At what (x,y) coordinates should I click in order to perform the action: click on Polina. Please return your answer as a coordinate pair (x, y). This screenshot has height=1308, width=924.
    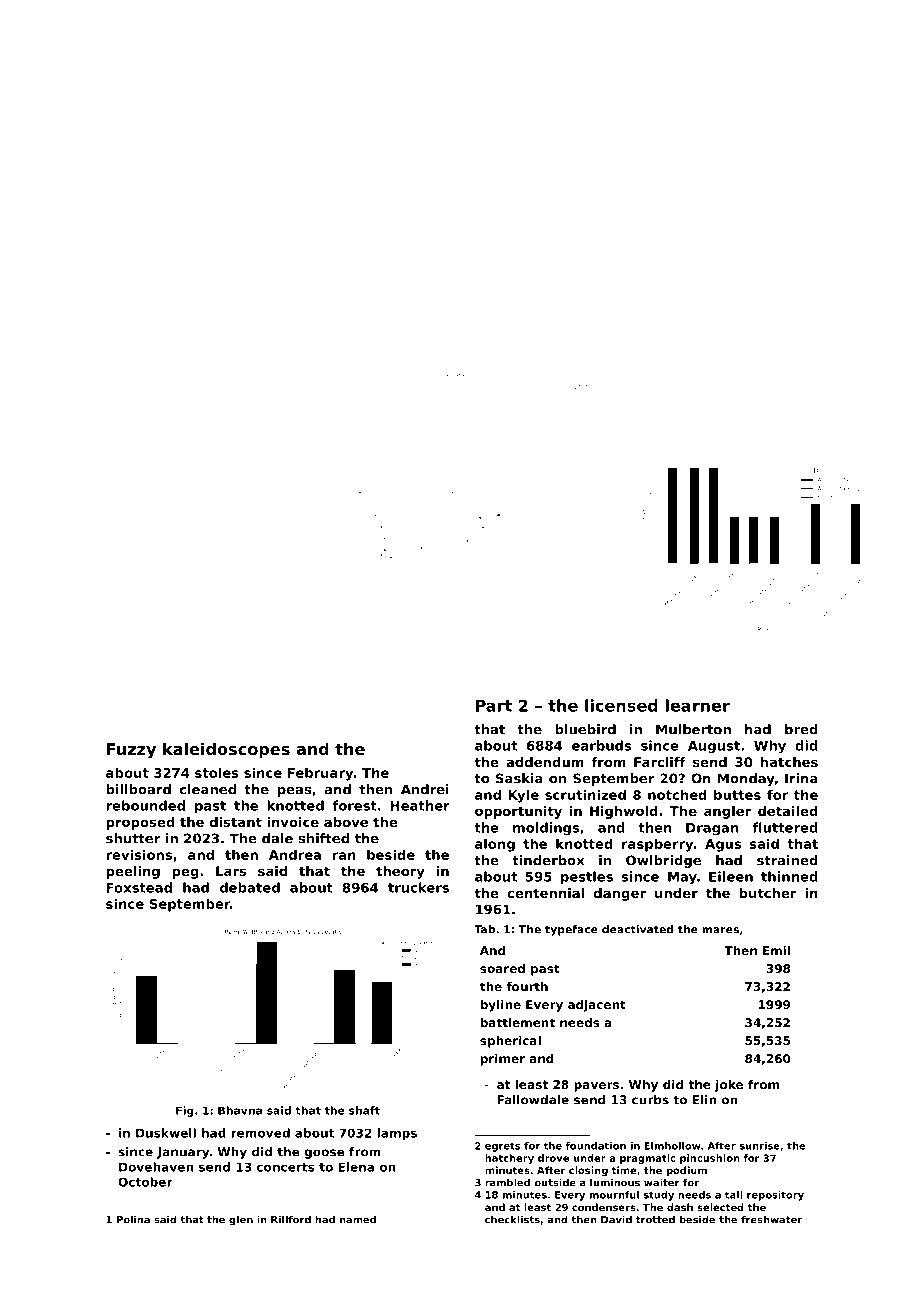
    Looking at the image, I should click on (133, 1219).
